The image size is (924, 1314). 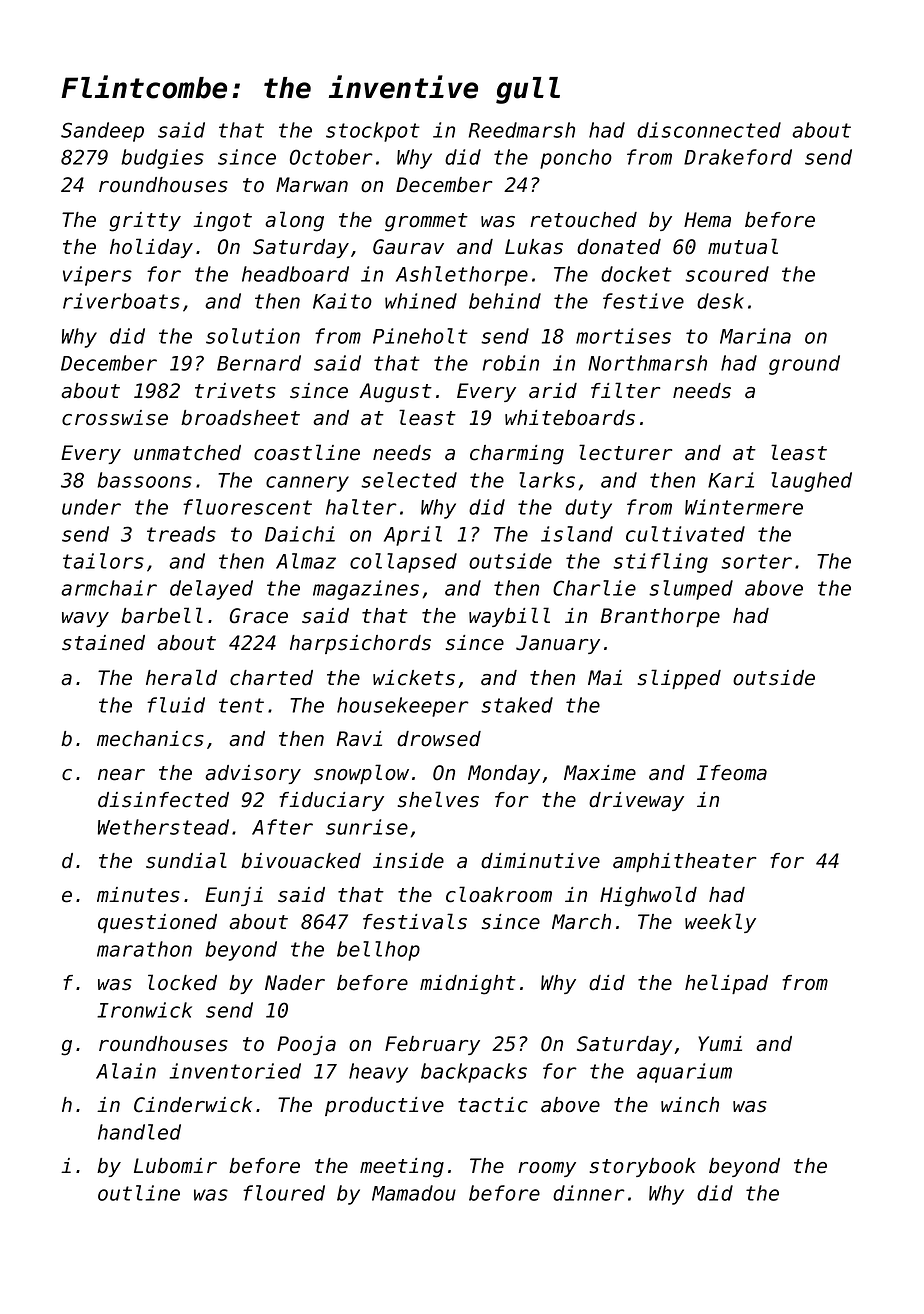 What do you see at coordinates (241, 705) in the document?
I see `tent` at bounding box center [241, 705].
